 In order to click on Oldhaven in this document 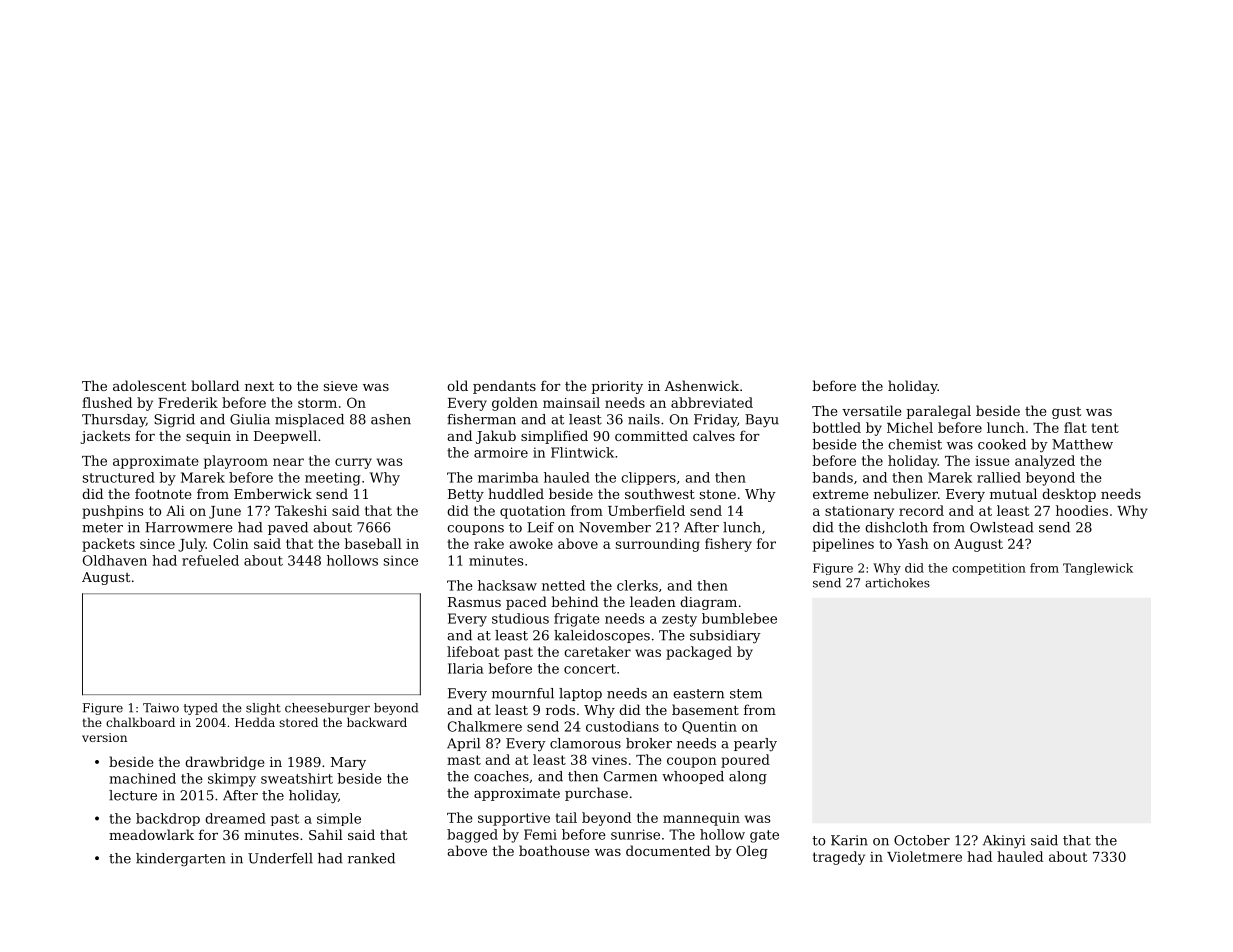, I will do `click(115, 560)`.
